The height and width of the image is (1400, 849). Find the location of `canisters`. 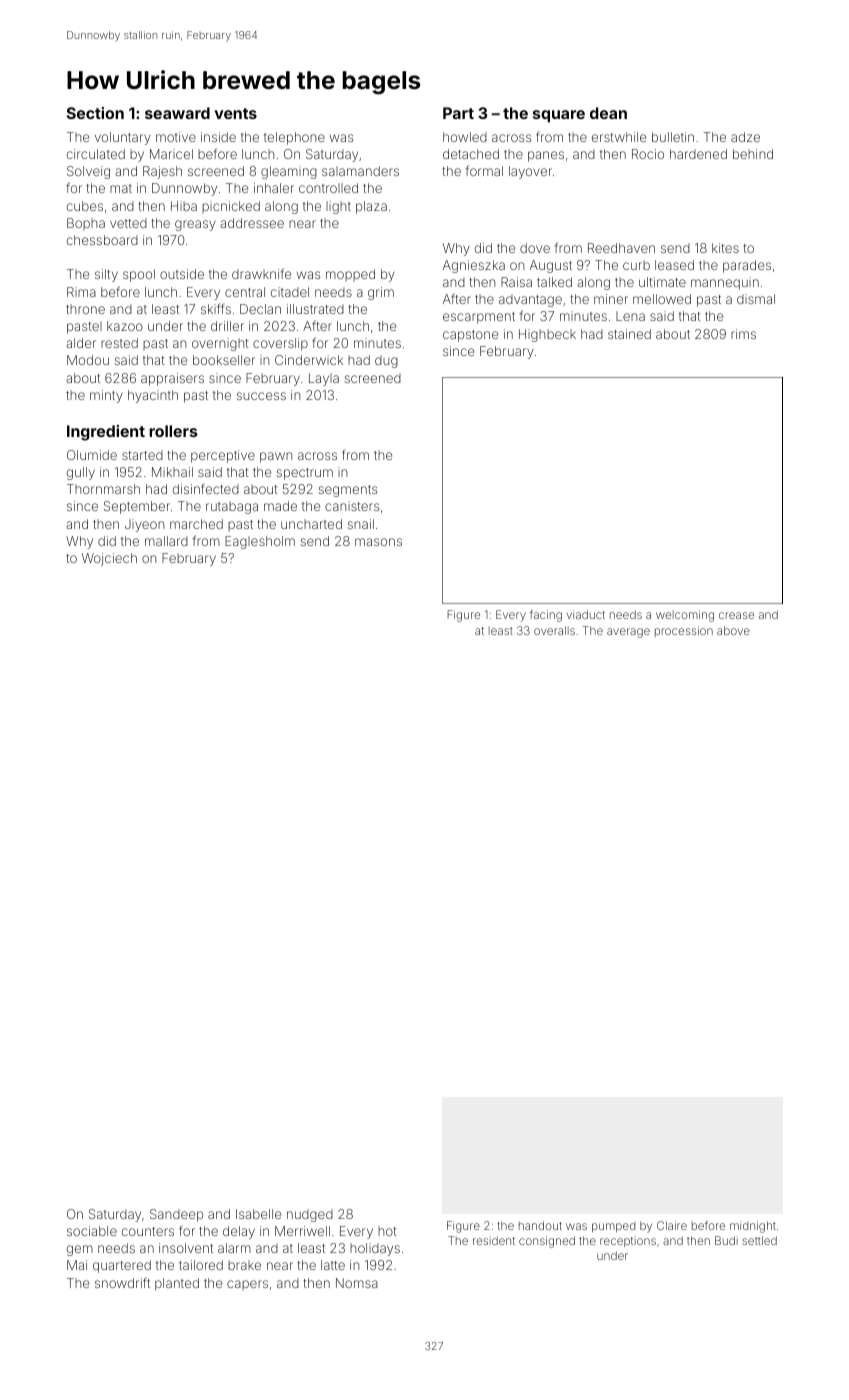

canisters is located at coordinates (352, 506).
